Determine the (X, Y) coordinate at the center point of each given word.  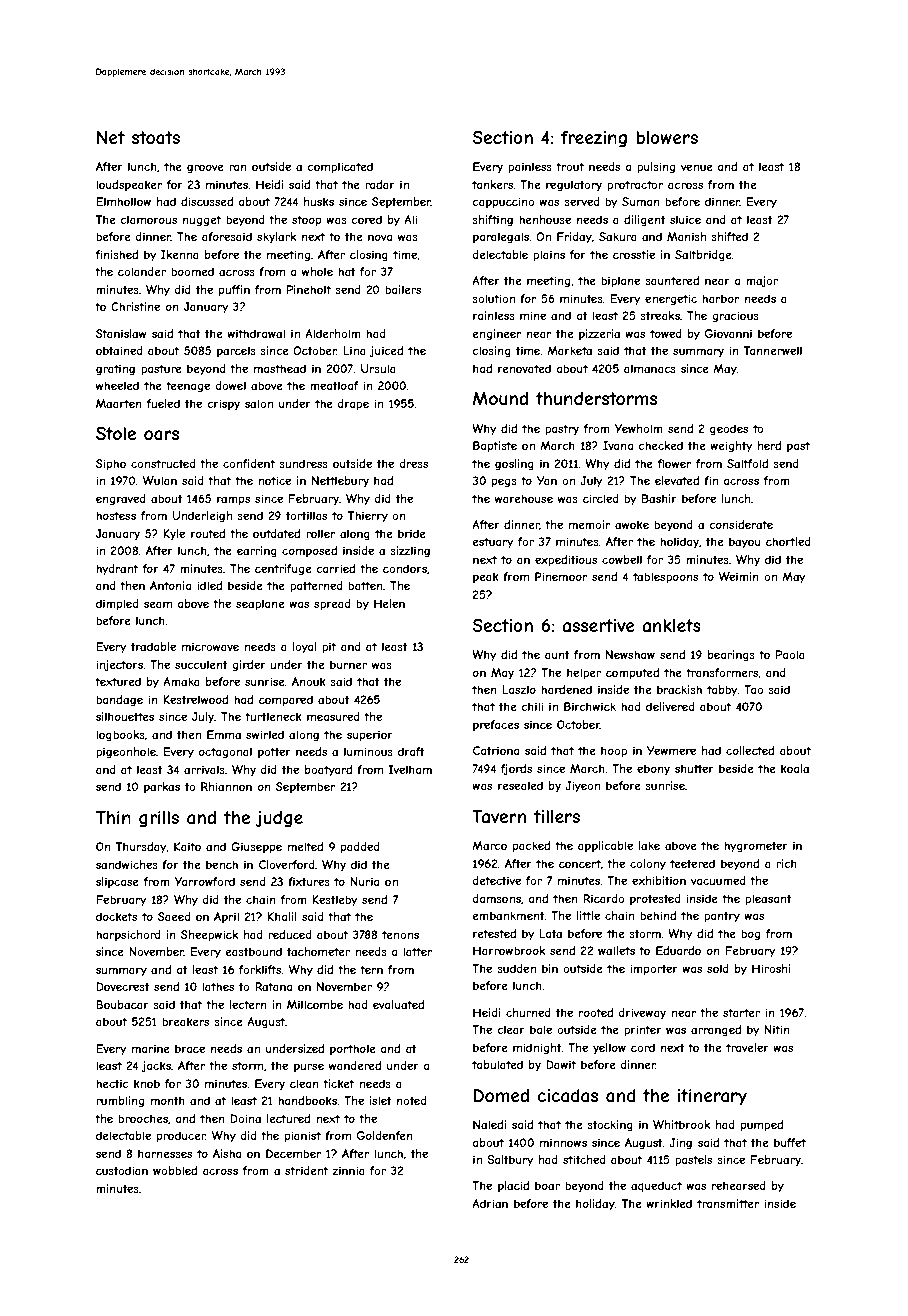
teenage (188, 386)
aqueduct (656, 1186)
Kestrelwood (195, 699)
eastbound (254, 951)
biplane (620, 281)
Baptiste (495, 446)
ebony (653, 769)
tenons (400, 934)
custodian (122, 1170)
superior (370, 735)
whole (317, 271)
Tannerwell (773, 350)
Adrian (490, 1203)
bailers (403, 289)
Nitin (777, 1029)
